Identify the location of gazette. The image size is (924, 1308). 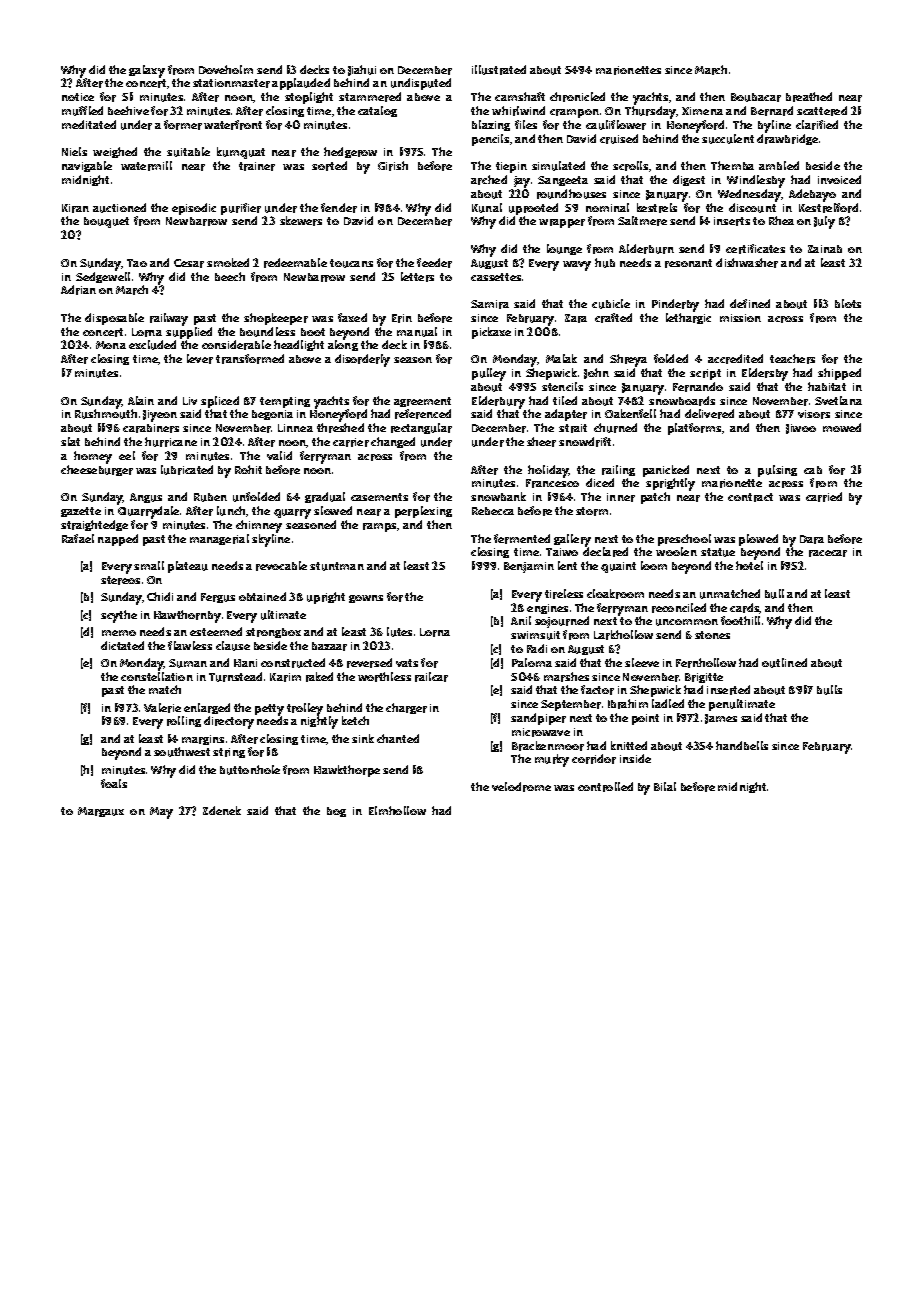
(81, 512).
